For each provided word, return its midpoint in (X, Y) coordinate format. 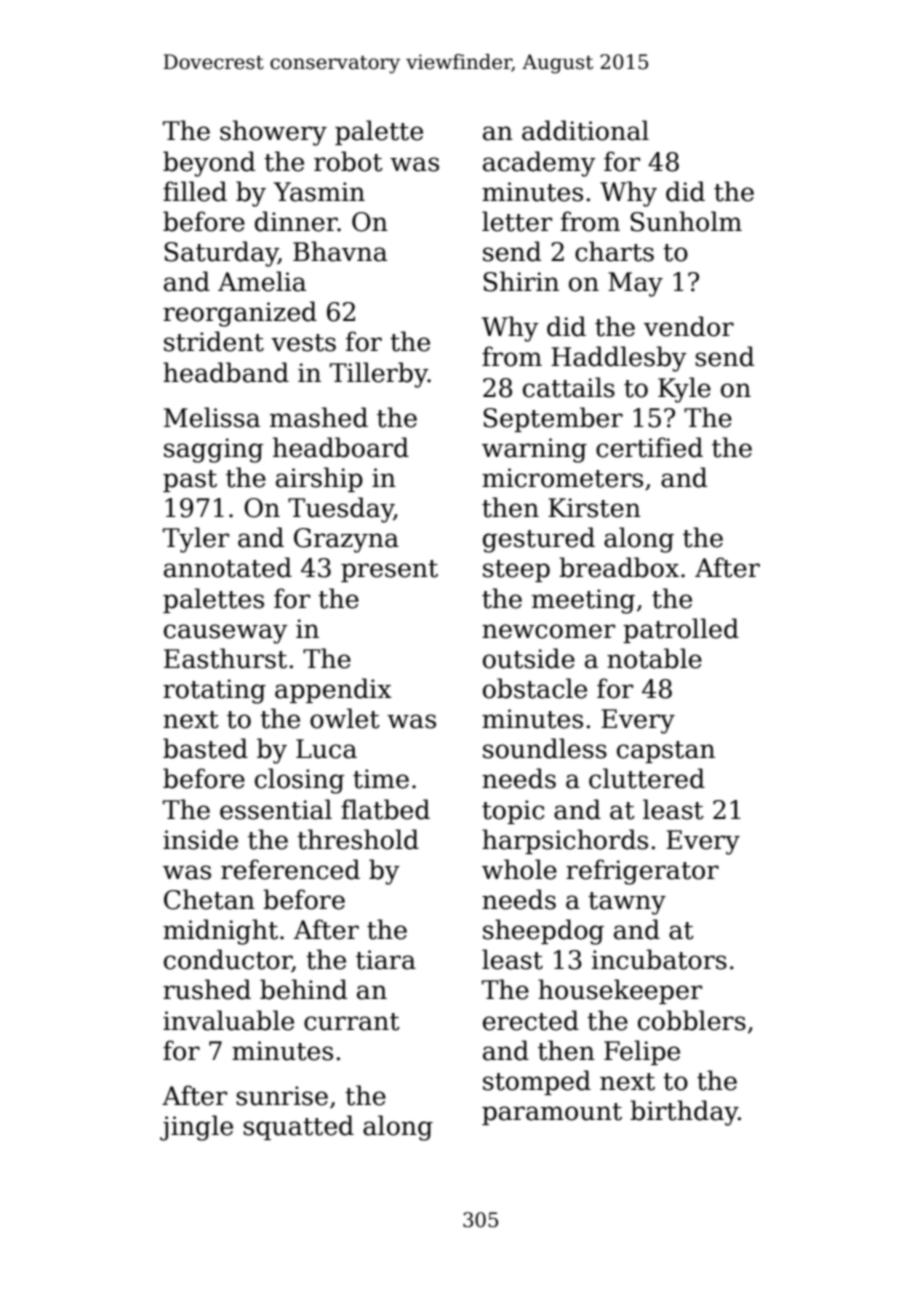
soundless (545, 748)
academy (539, 164)
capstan (666, 752)
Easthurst (225, 658)
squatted (298, 1127)
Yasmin (319, 192)
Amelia (262, 281)
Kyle (684, 390)
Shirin (521, 281)
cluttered (647, 778)
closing (299, 781)
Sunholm (686, 221)
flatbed (385, 809)
